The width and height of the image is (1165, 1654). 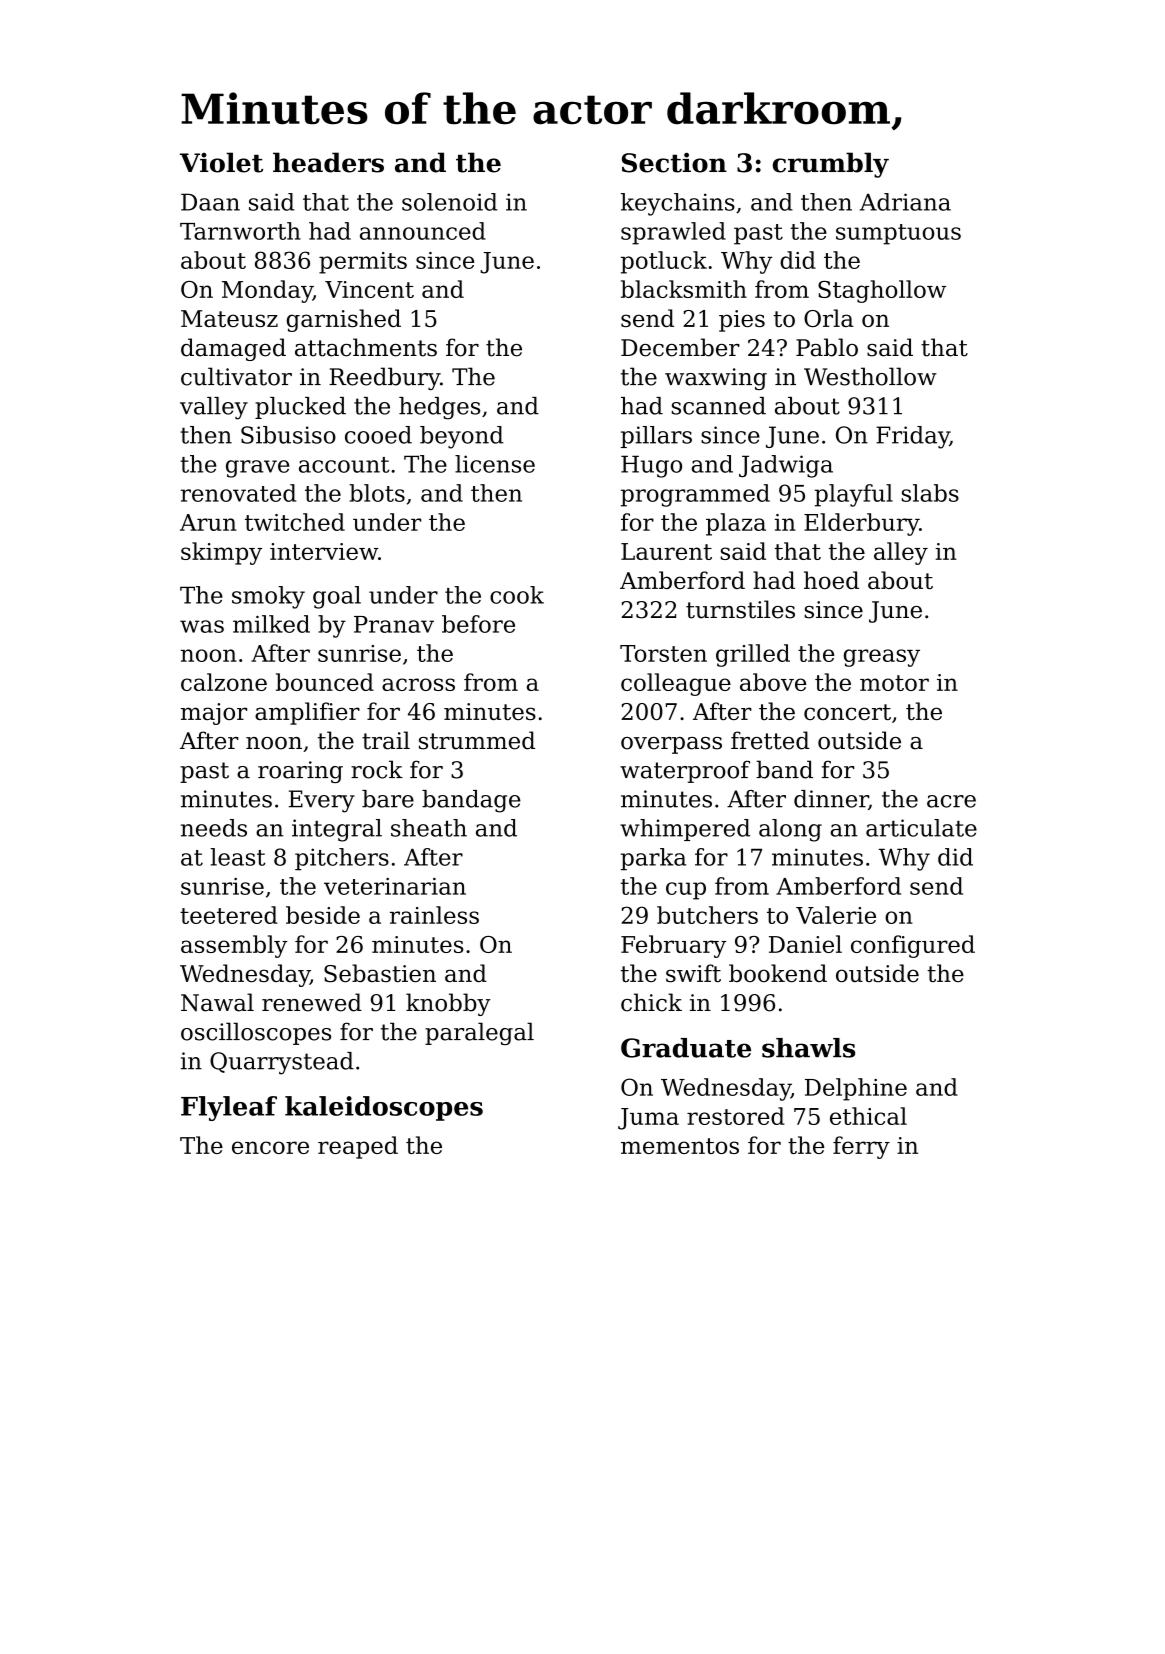 I want to click on headers, so click(x=328, y=162).
